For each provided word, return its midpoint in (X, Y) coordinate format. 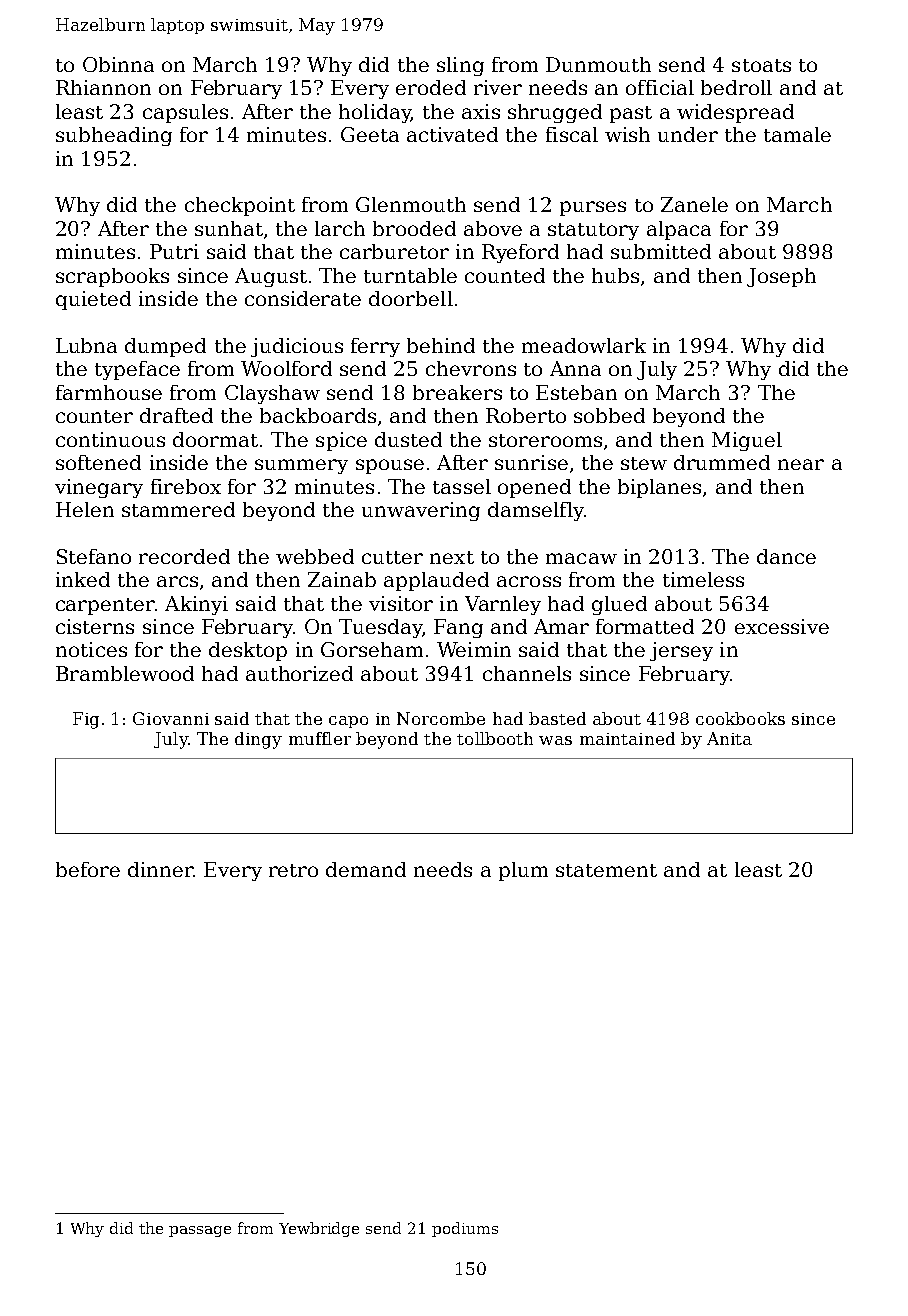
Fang (458, 628)
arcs (177, 581)
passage (200, 1231)
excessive (782, 626)
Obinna (118, 64)
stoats (761, 65)
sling (460, 66)
